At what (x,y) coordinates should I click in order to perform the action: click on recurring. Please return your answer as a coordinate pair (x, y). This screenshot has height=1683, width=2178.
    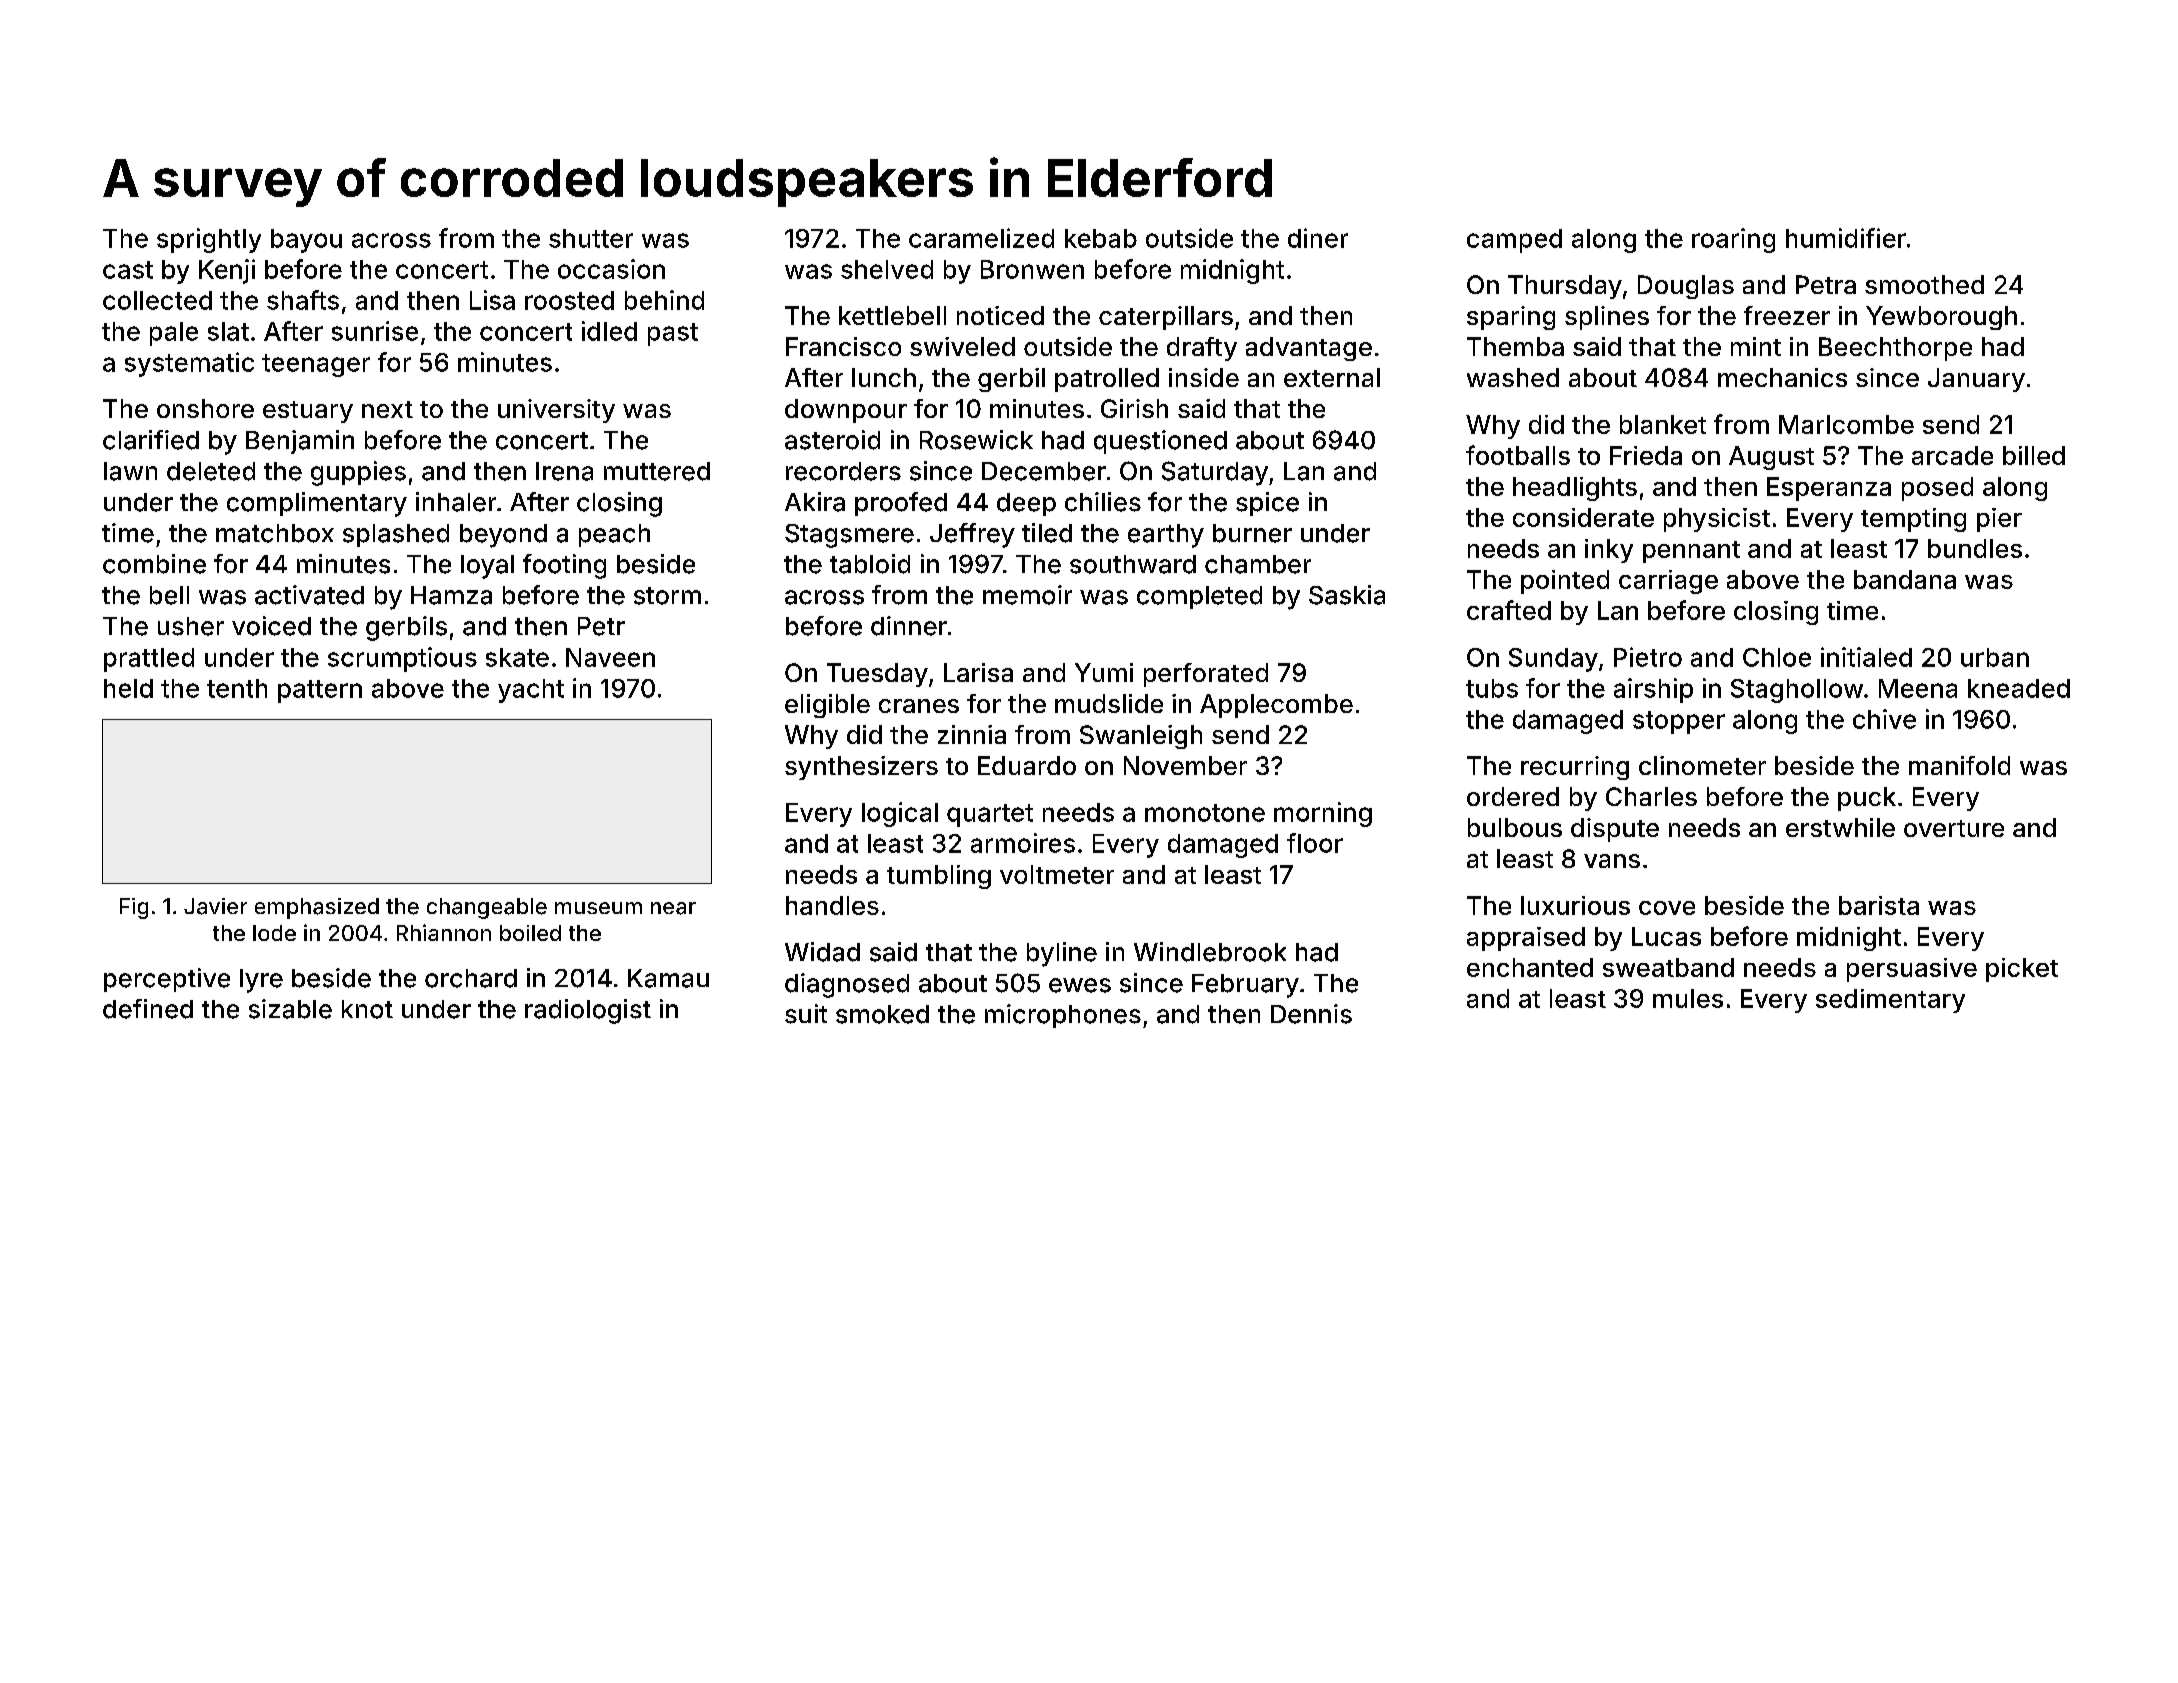
    Looking at the image, I should click on (1575, 768).
